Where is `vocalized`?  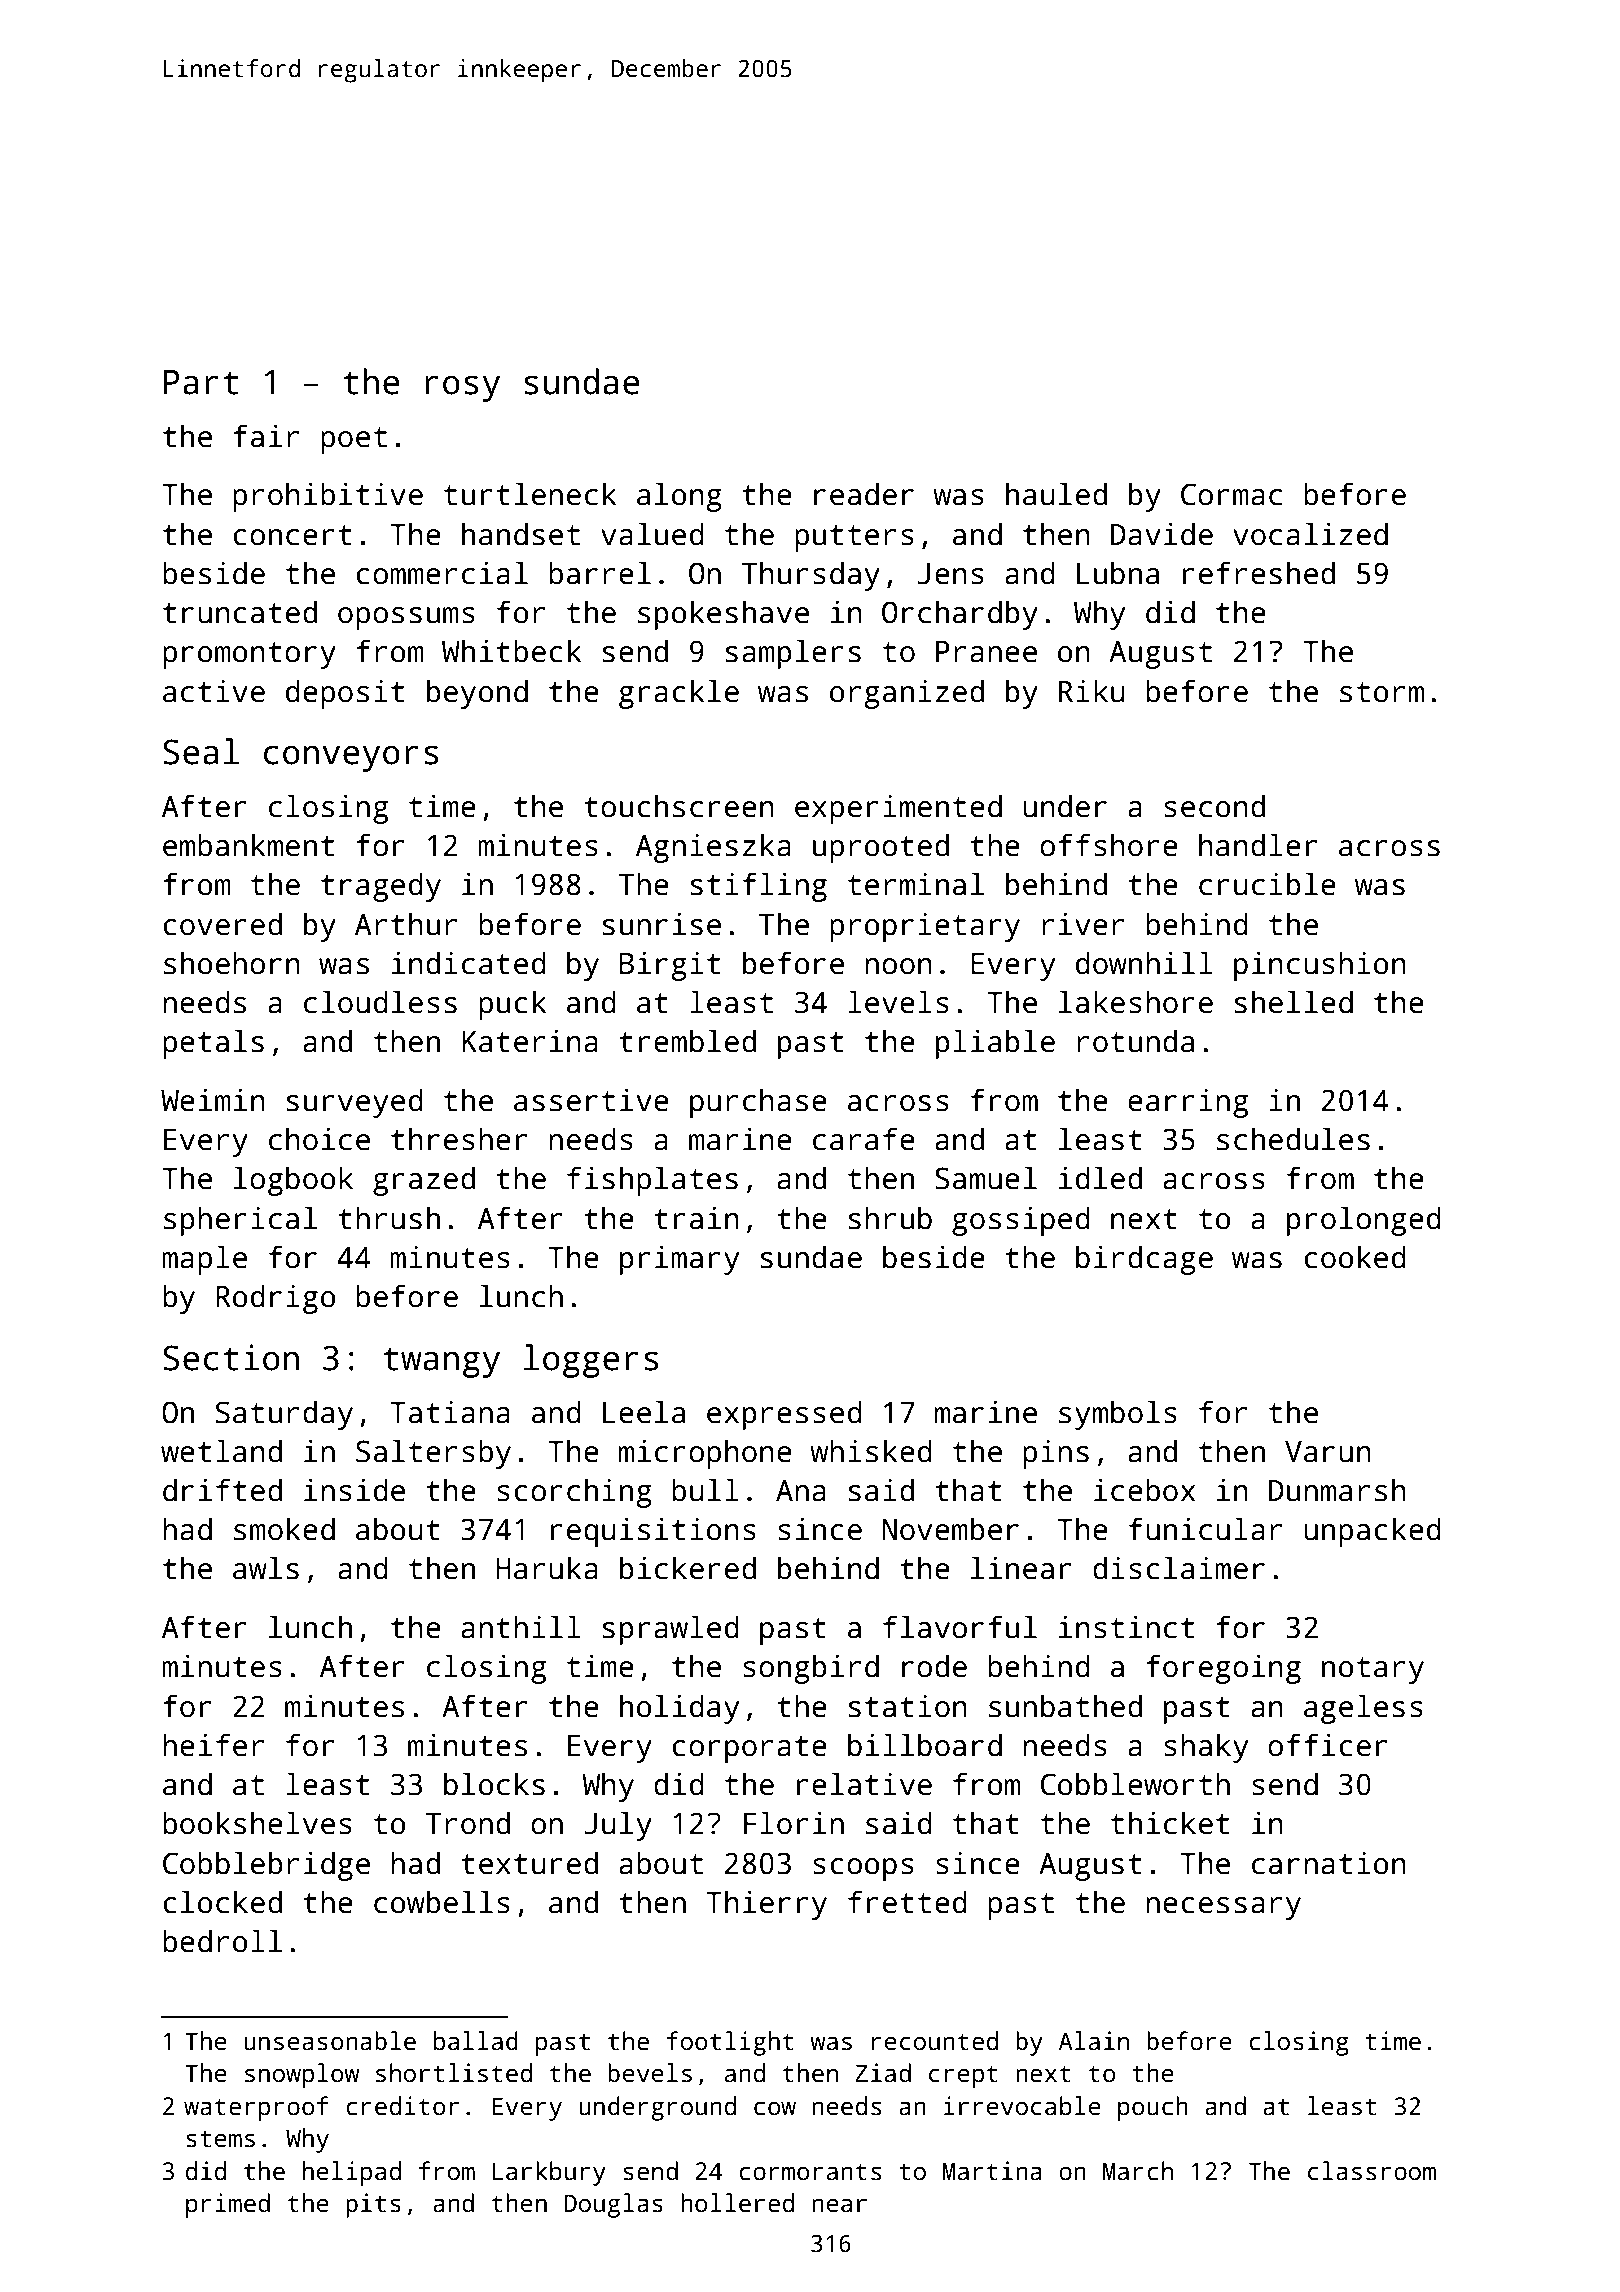
vocalized is located at coordinates (1310, 534).
